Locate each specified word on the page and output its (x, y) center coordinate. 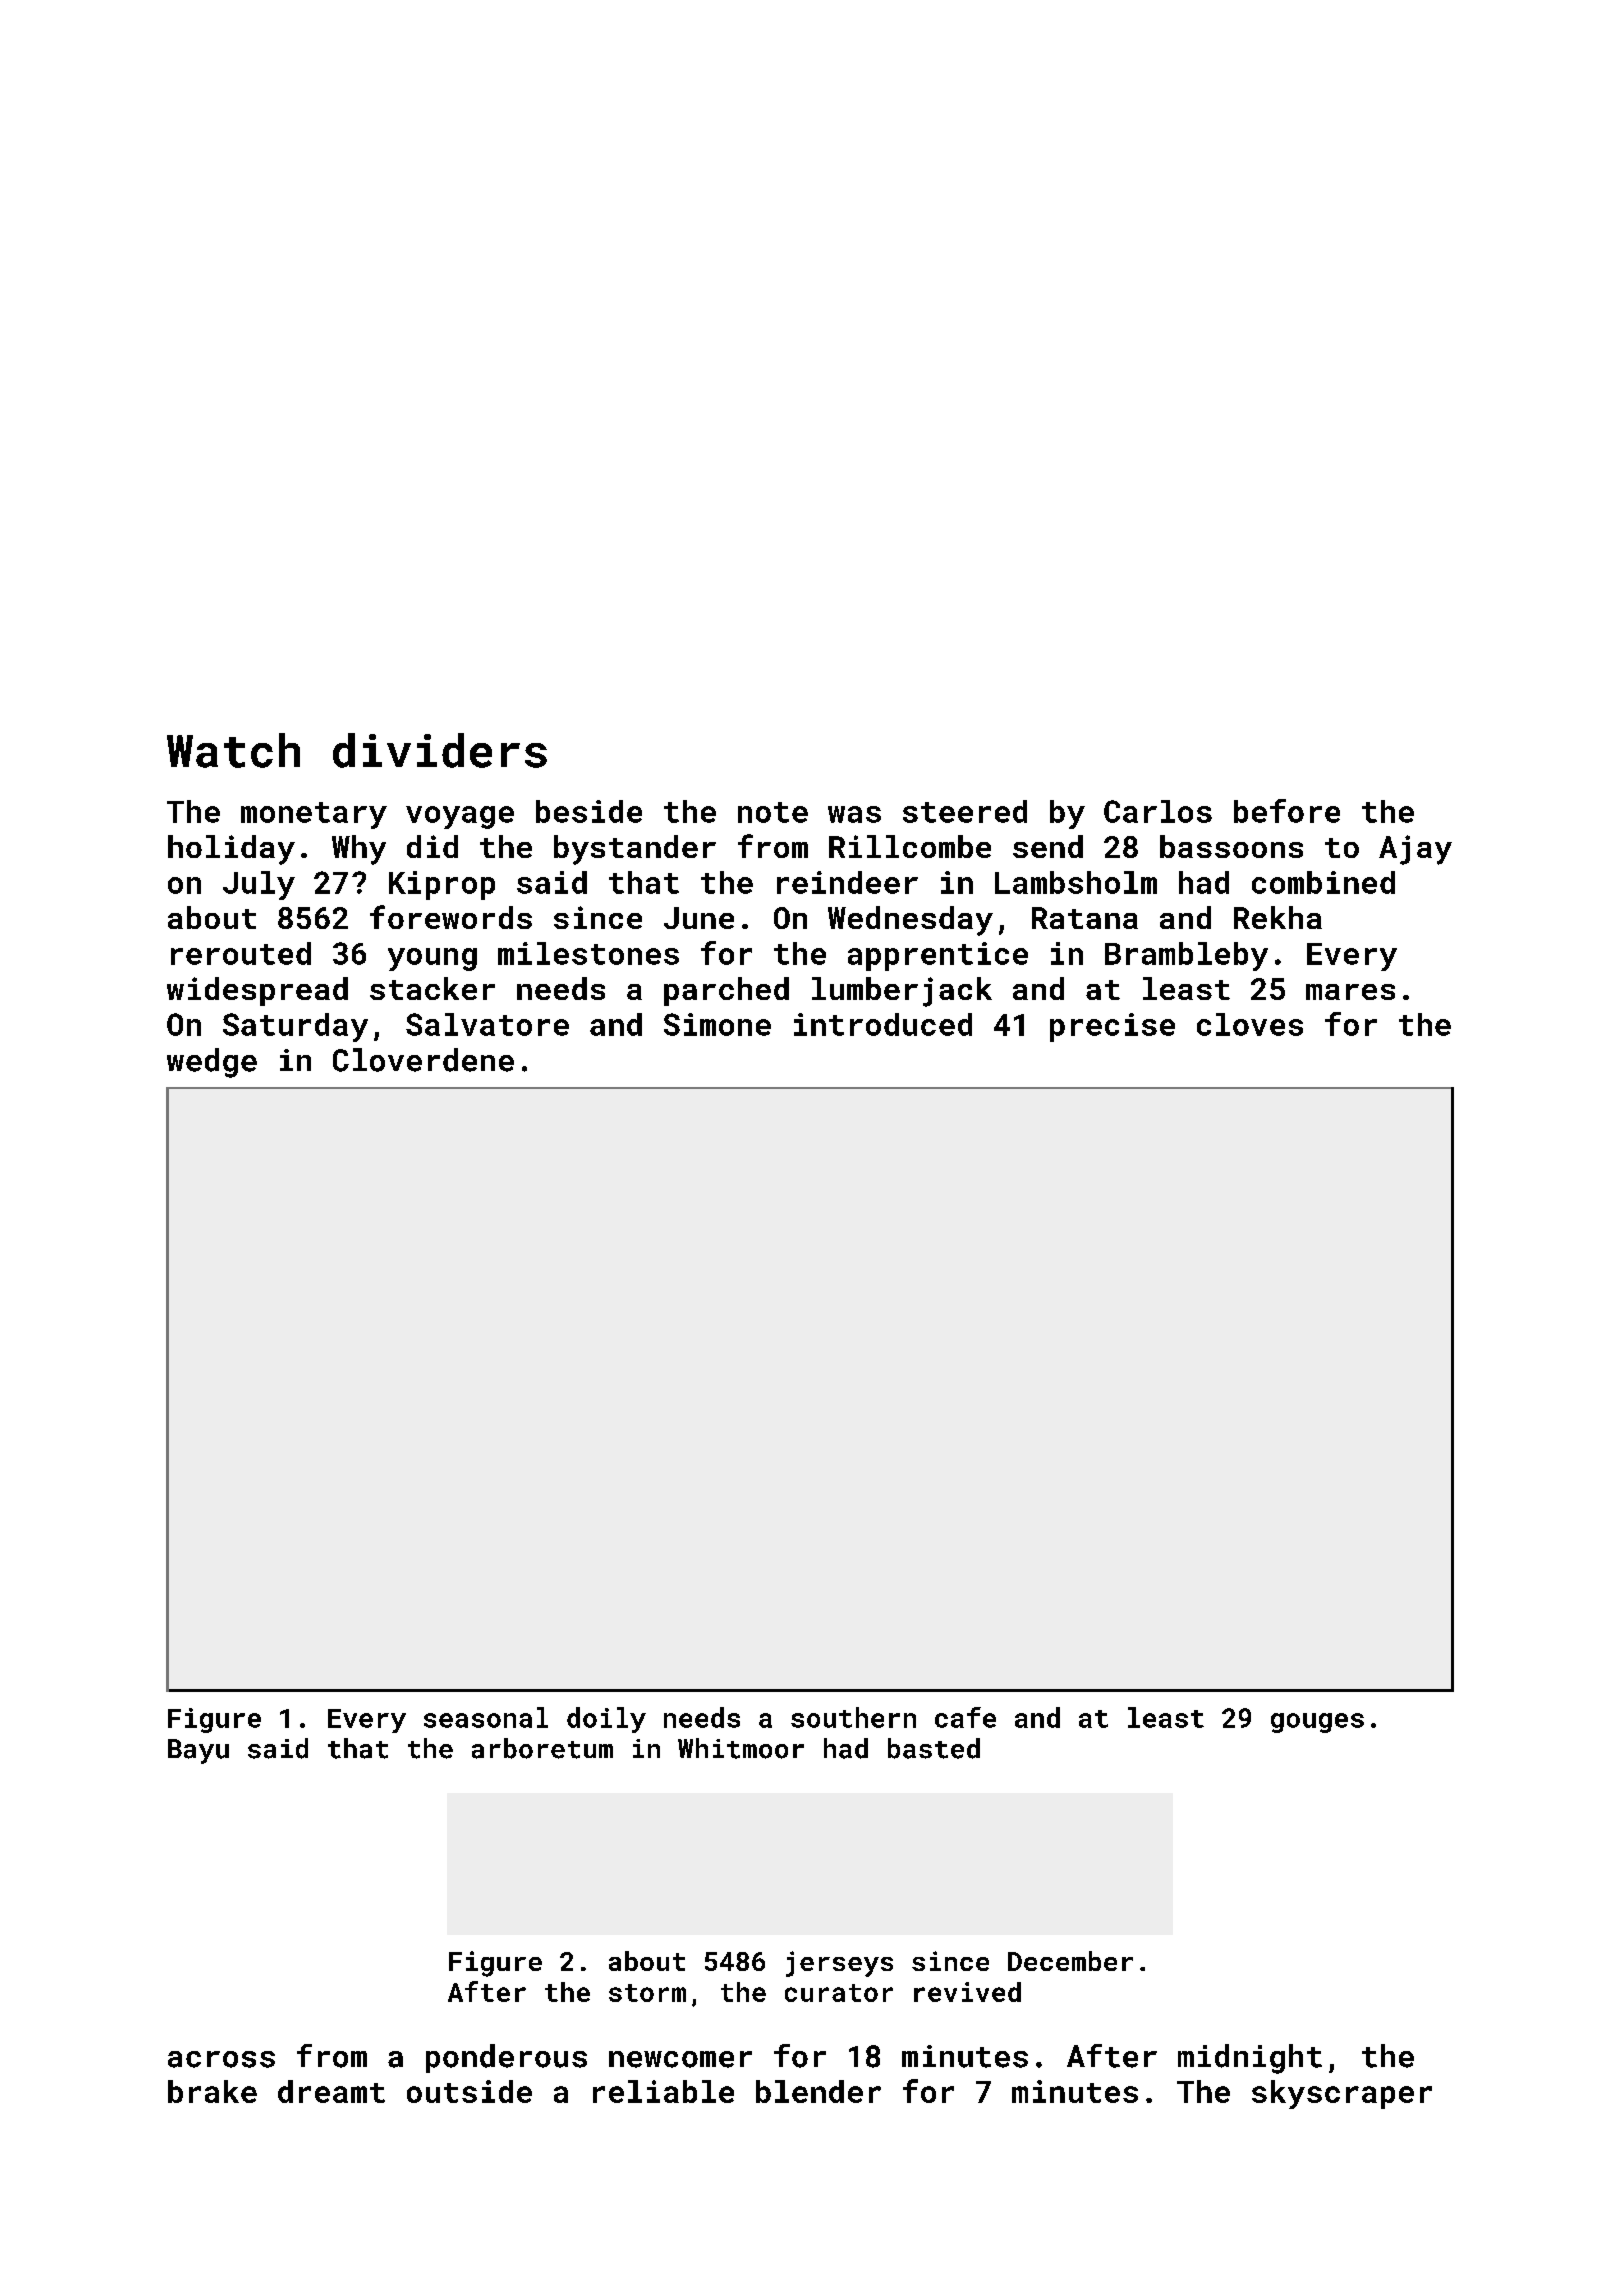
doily (606, 1720)
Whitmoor (741, 1748)
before (1287, 811)
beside (589, 811)
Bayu (198, 1751)
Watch (233, 750)
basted (934, 1748)
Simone (717, 1024)
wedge (212, 1063)
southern (853, 1717)
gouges (1317, 1723)
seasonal (486, 1717)
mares (1350, 992)
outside (469, 2091)
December (1070, 1961)
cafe (965, 1717)
